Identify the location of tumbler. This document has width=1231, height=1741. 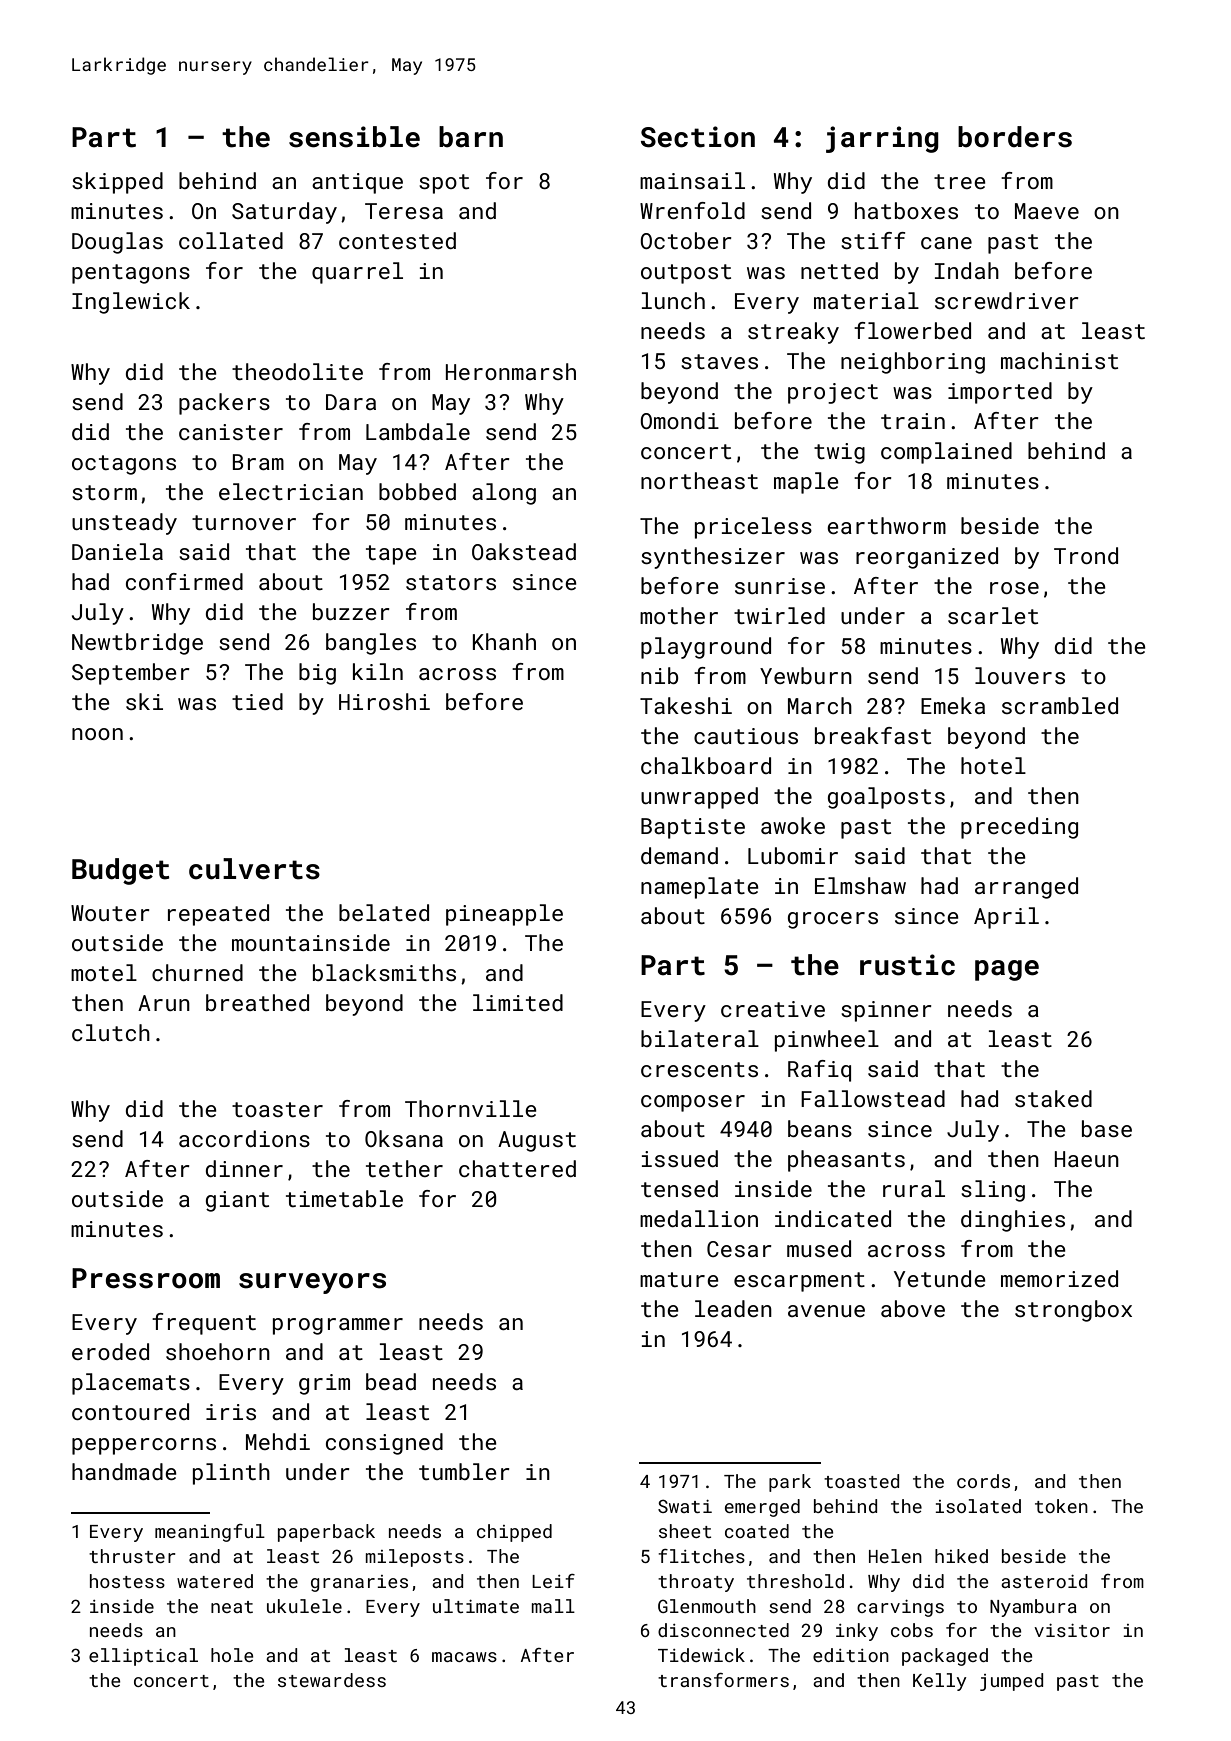
(464, 1471).
